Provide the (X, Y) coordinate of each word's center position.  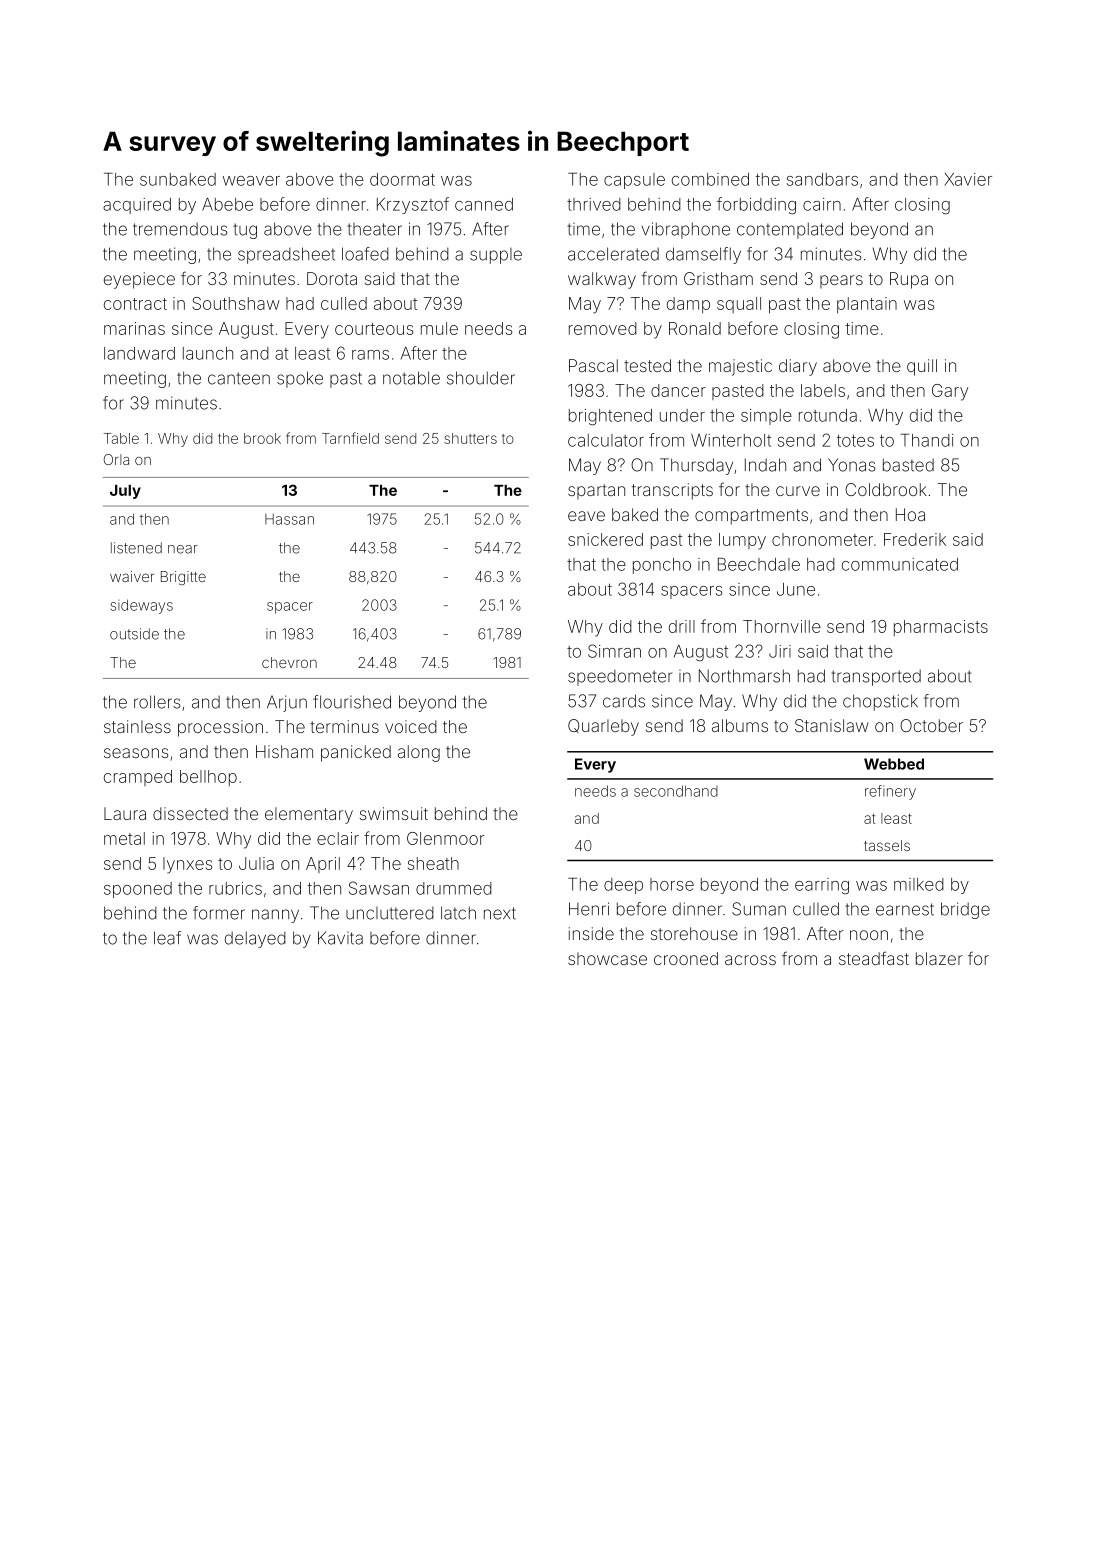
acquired (137, 206)
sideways (141, 606)
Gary (950, 392)
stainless (137, 726)
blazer (939, 958)
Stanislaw (831, 725)
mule (439, 328)
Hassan (289, 519)
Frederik (915, 539)
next (500, 913)
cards (624, 701)
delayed (255, 939)
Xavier (968, 179)
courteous (374, 329)
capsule (634, 181)
